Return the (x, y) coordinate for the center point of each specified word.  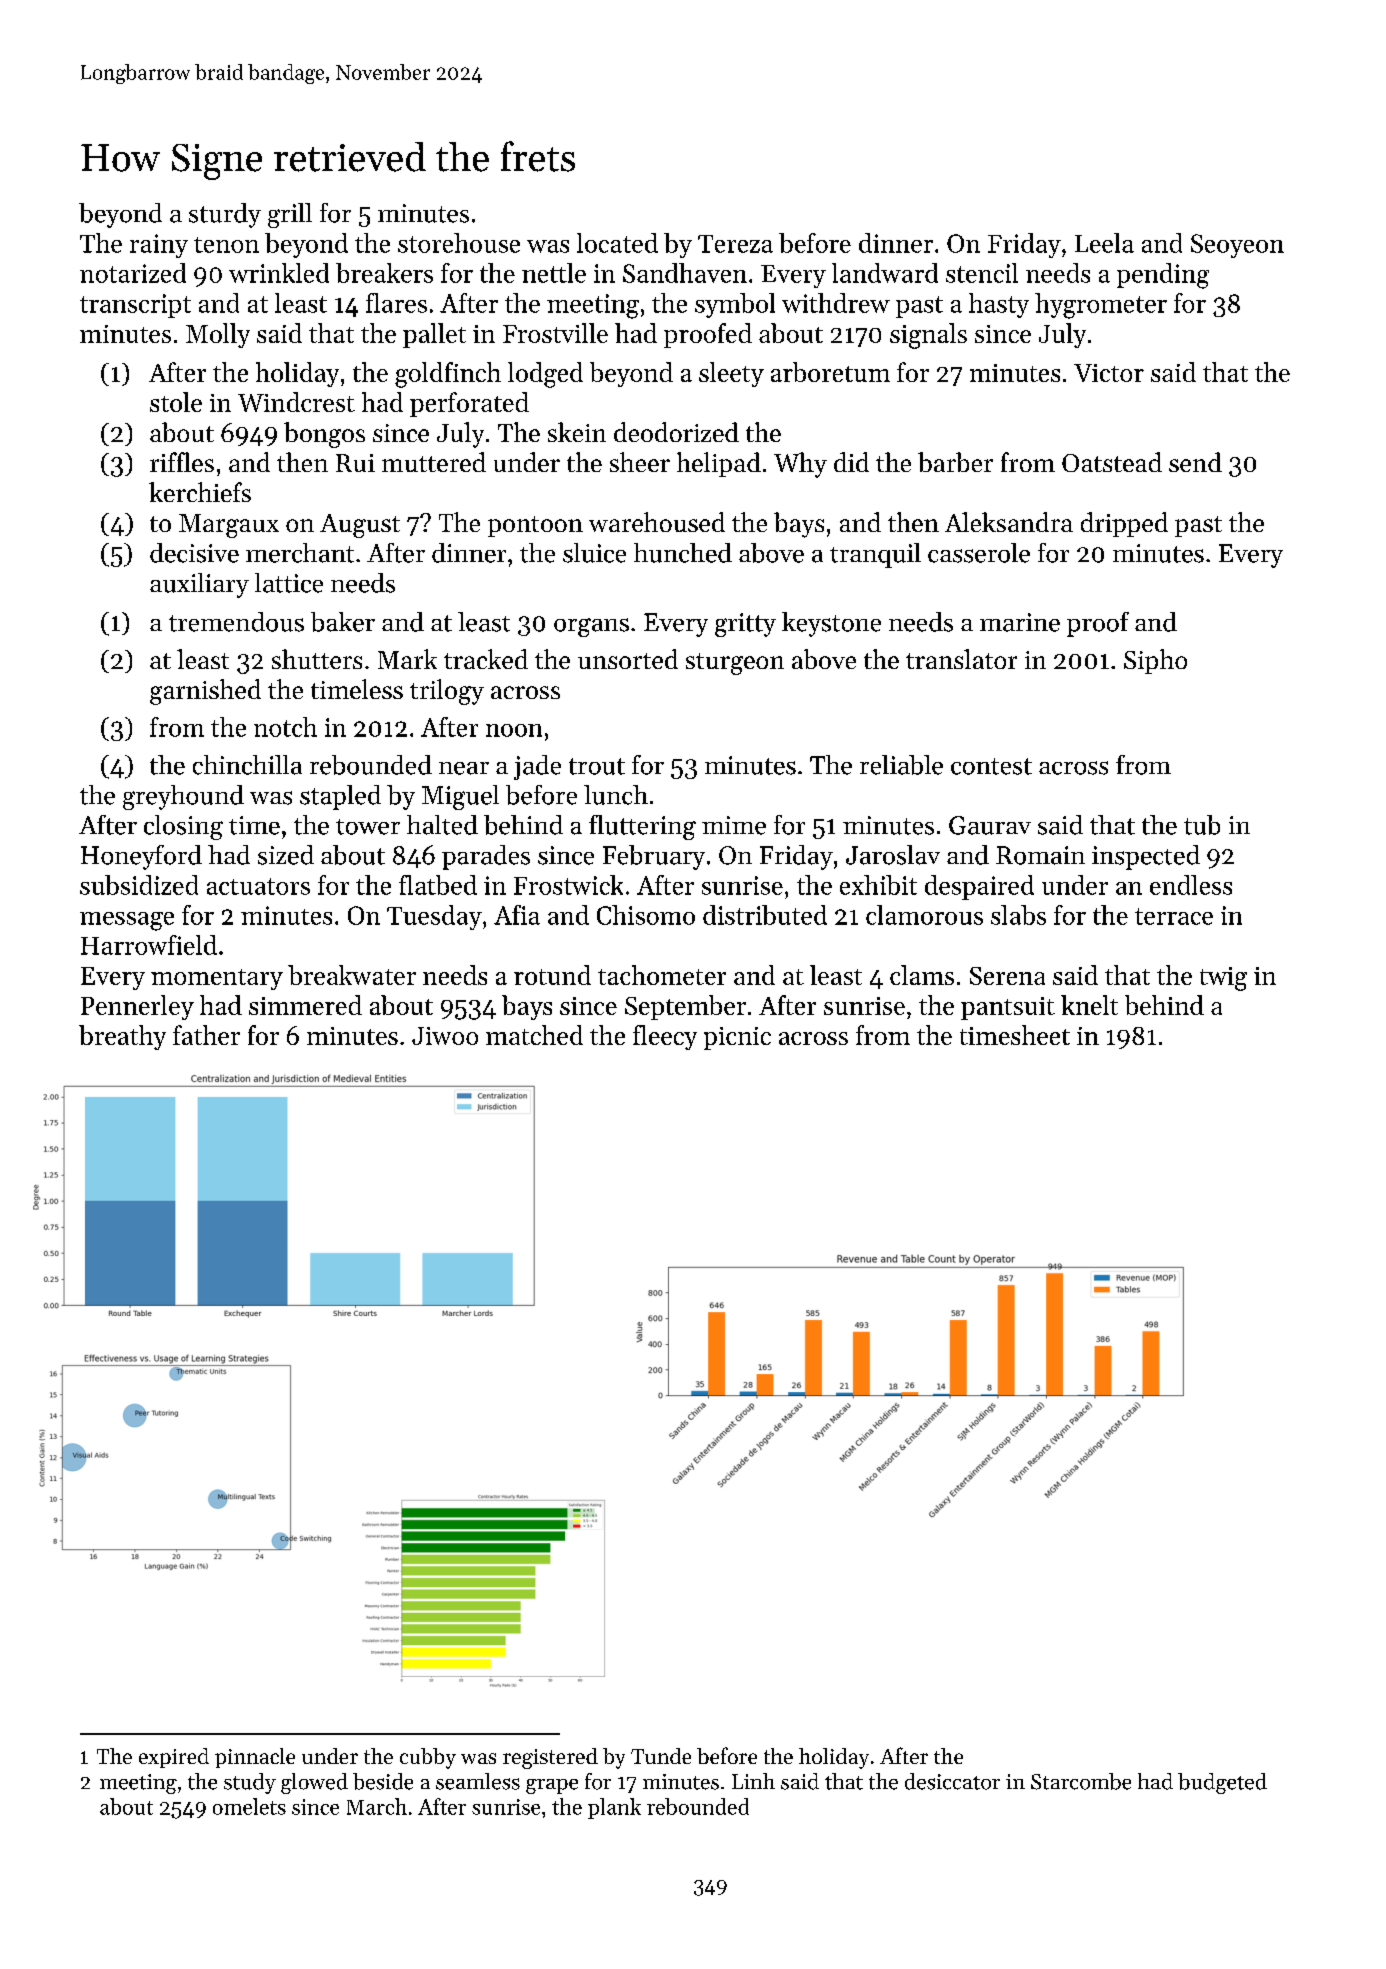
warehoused (657, 522)
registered (550, 1758)
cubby (428, 1758)
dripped (1124, 524)
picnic (737, 1038)
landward (885, 273)
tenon (226, 245)
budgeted (1222, 1783)
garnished (205, 692)
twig (1223, 979)
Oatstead (1112, 462)
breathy (122, 1037)
